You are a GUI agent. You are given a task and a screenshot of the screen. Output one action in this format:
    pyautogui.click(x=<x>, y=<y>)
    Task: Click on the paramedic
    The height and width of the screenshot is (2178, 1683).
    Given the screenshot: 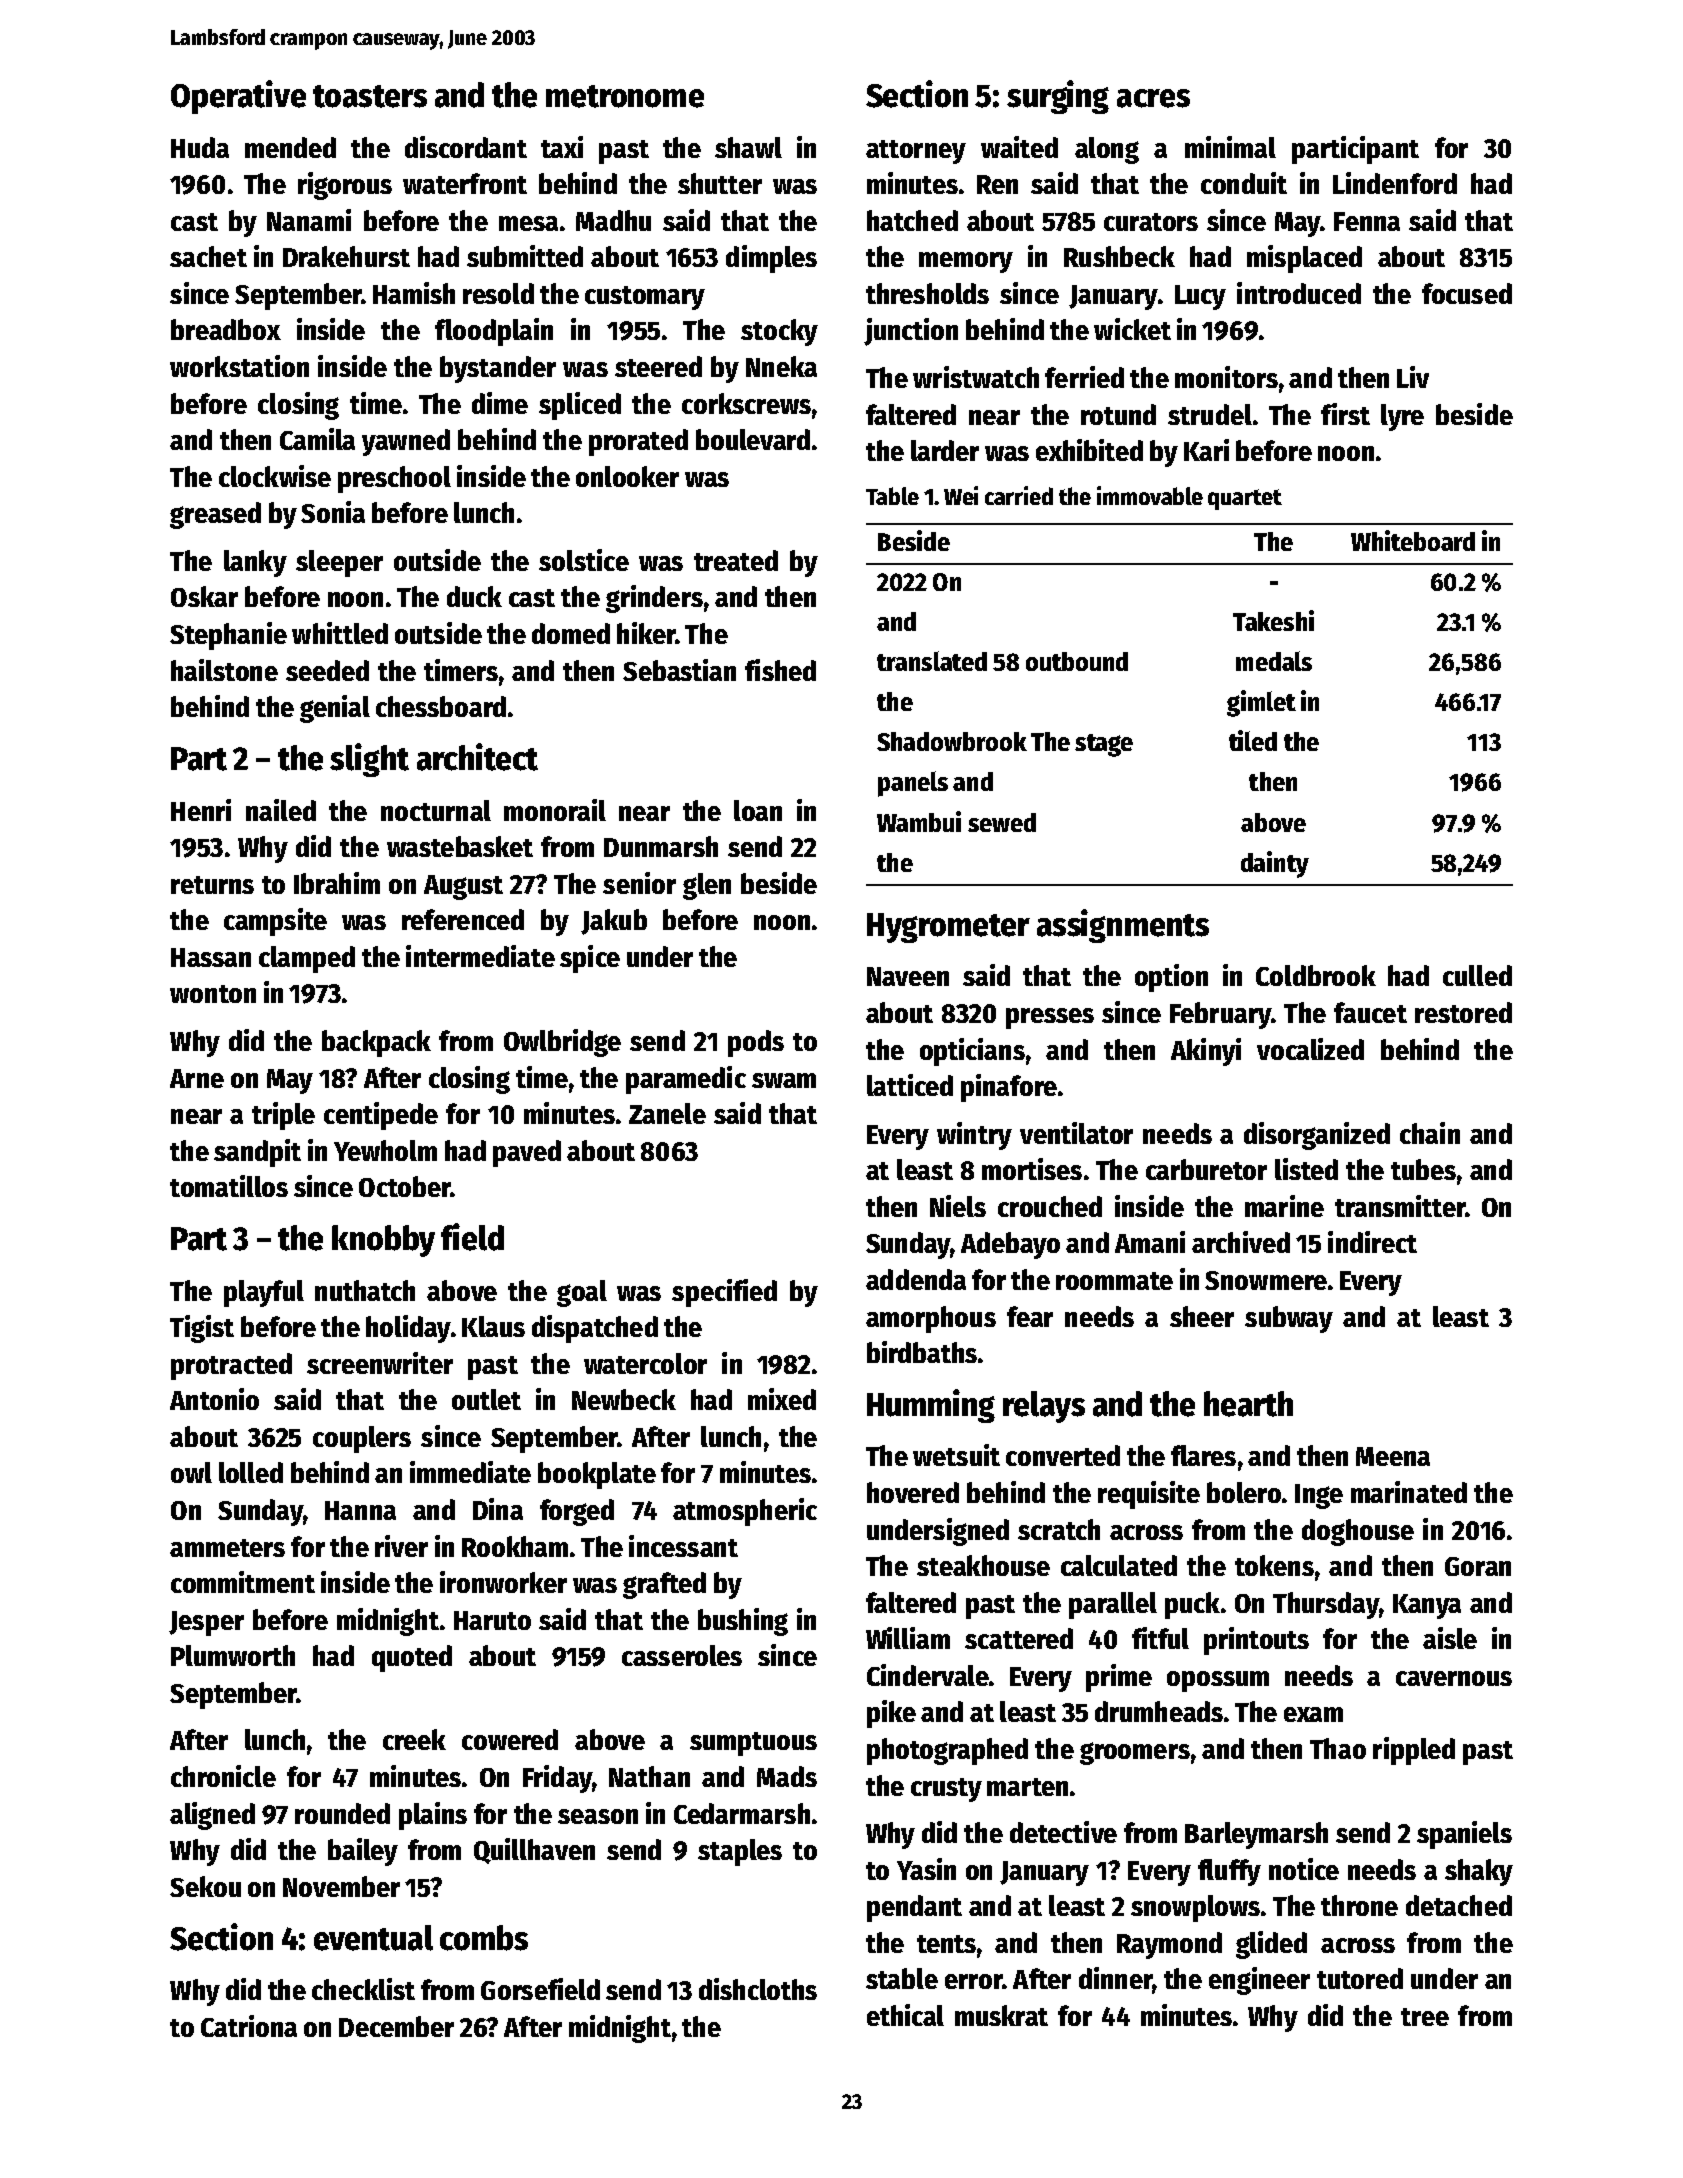 What is the action you would take?
    pyautogui.click(x=686, y=1080)
